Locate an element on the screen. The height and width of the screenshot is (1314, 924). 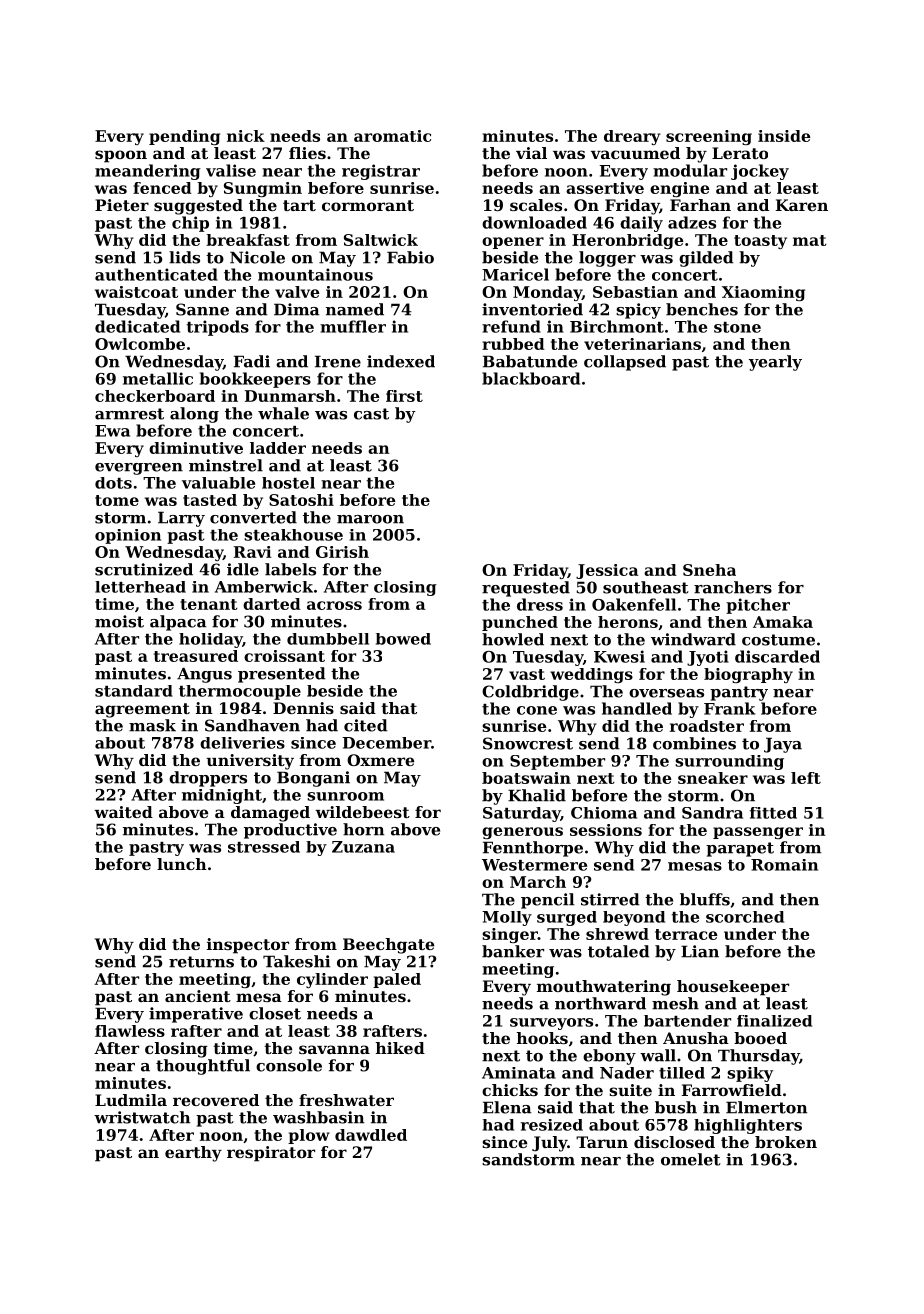
Saturday is located at coordinates (522, 814).
